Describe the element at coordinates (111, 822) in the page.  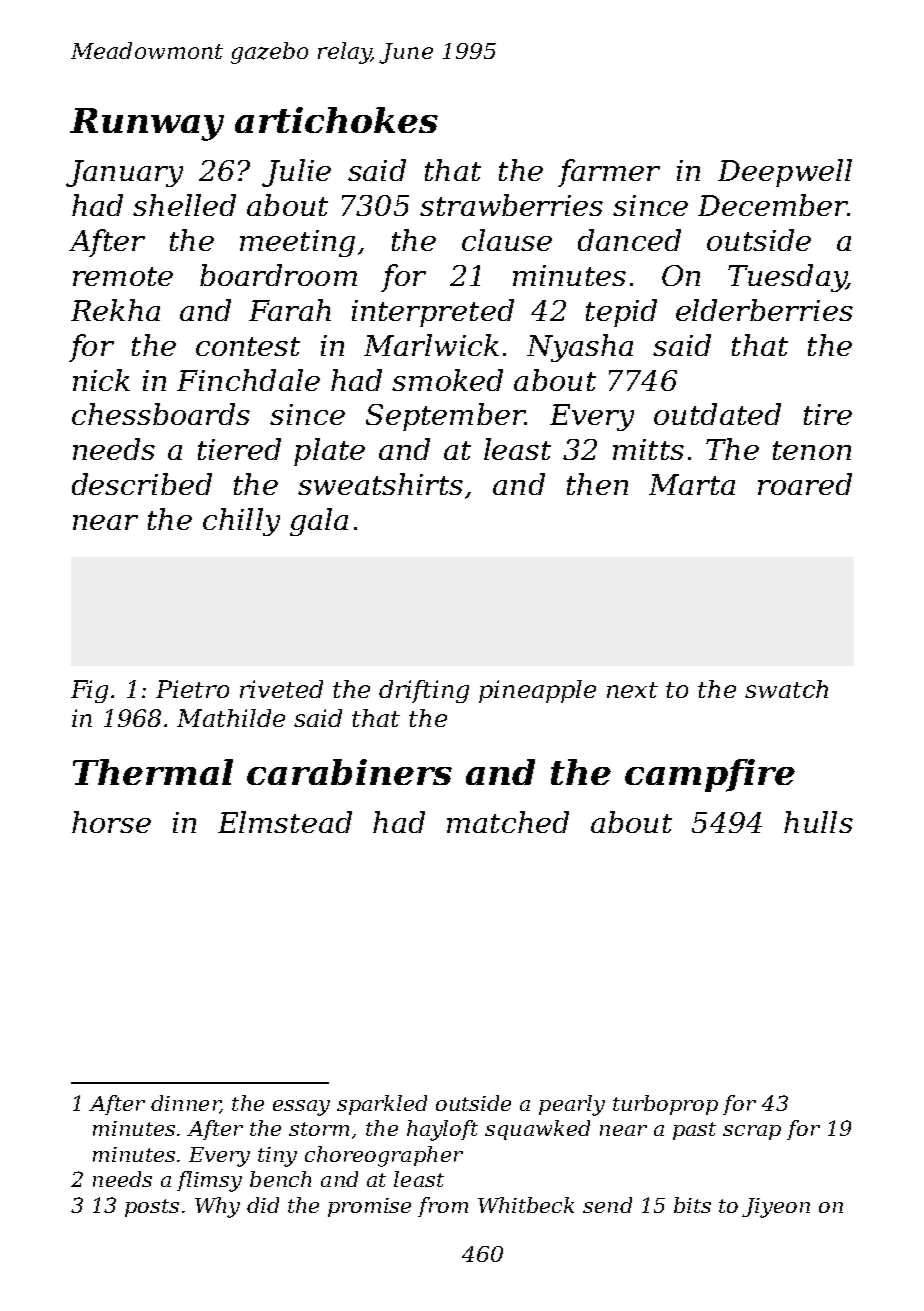
I see `horse` at that location.
